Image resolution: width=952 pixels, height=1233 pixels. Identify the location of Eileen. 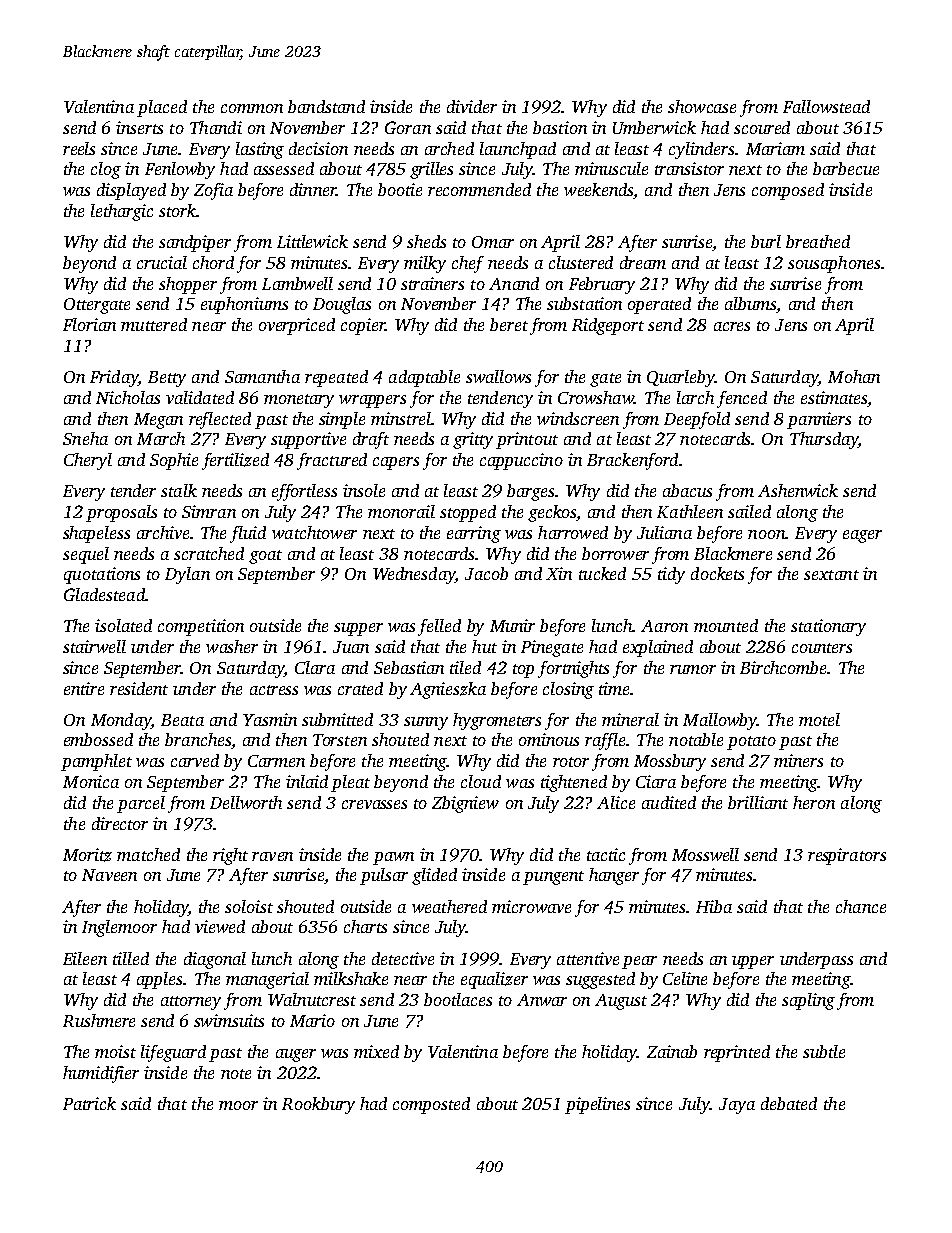
(85, 958).
